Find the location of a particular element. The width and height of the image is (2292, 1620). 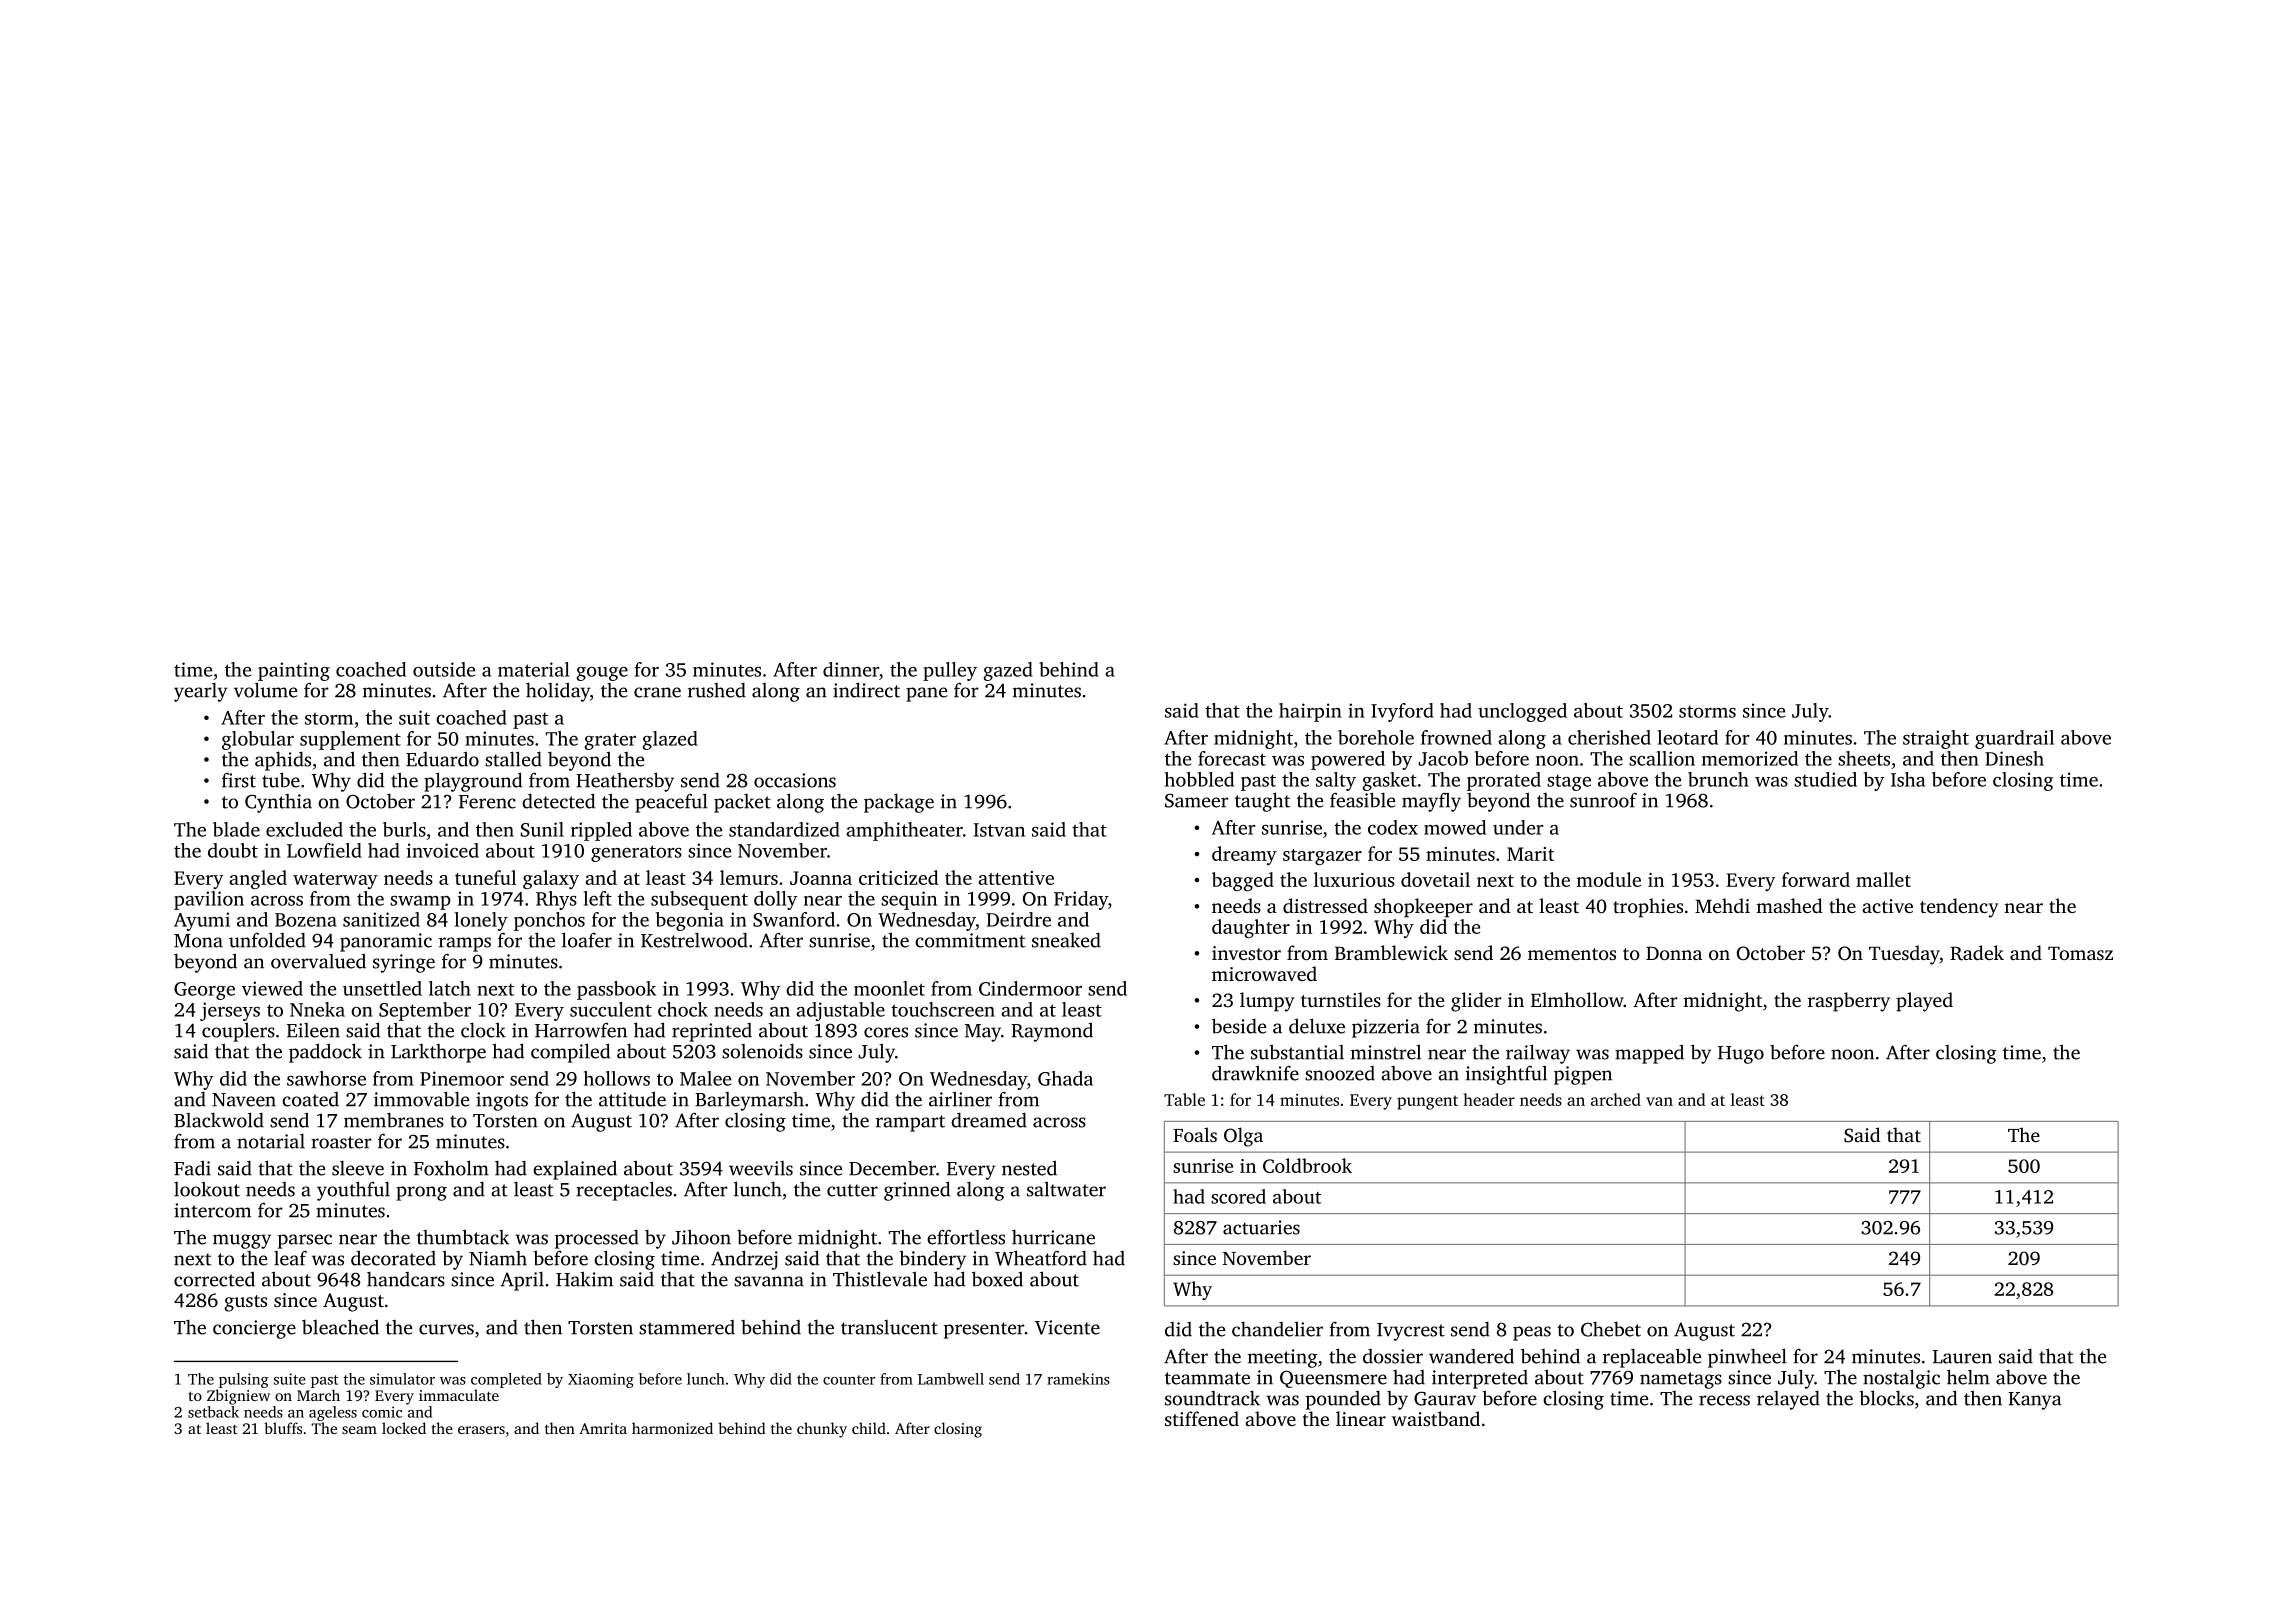

gazed is located at coordinates (1008, 671).
